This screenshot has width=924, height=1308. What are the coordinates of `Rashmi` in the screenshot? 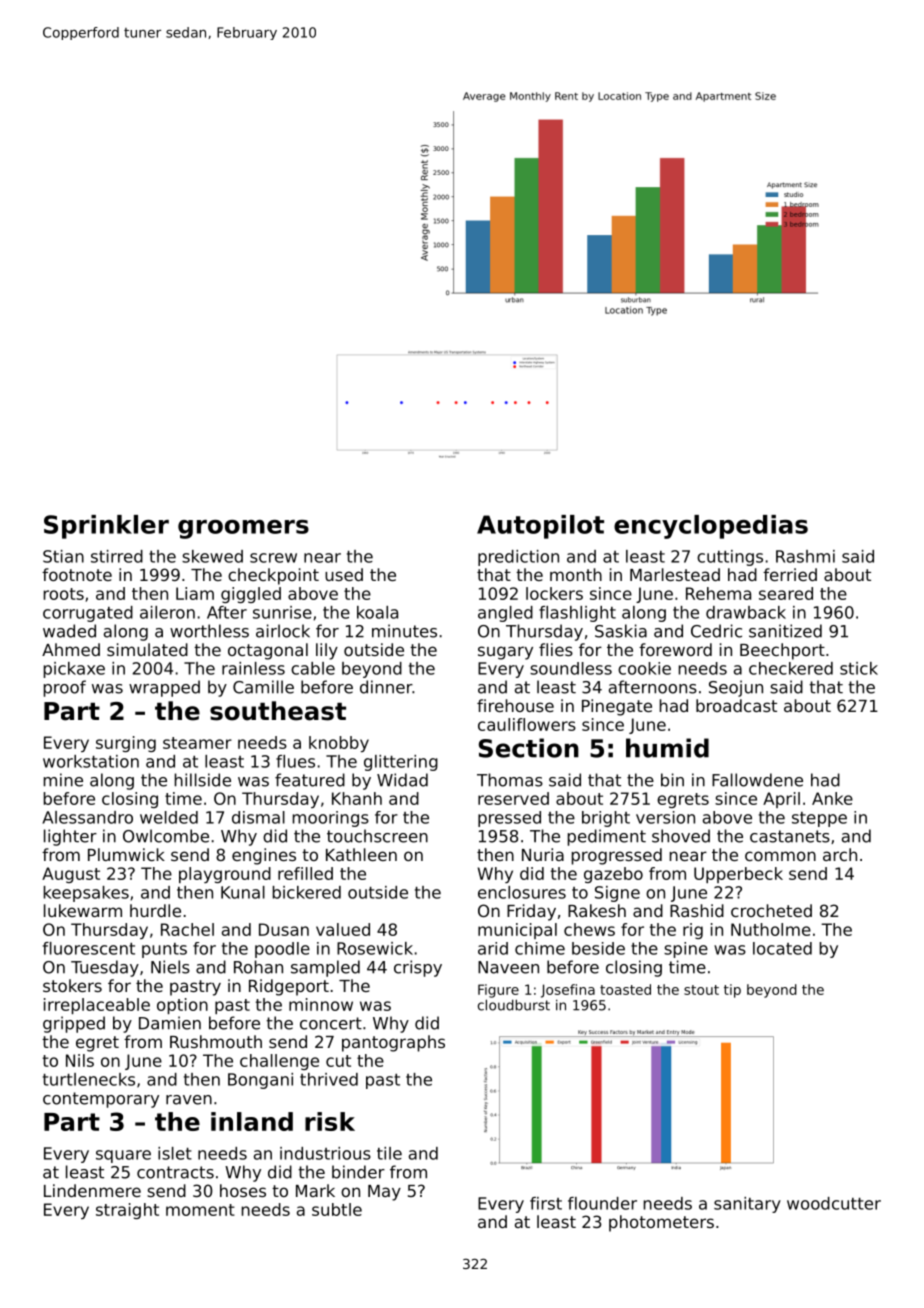 It's located at (805, 556).
